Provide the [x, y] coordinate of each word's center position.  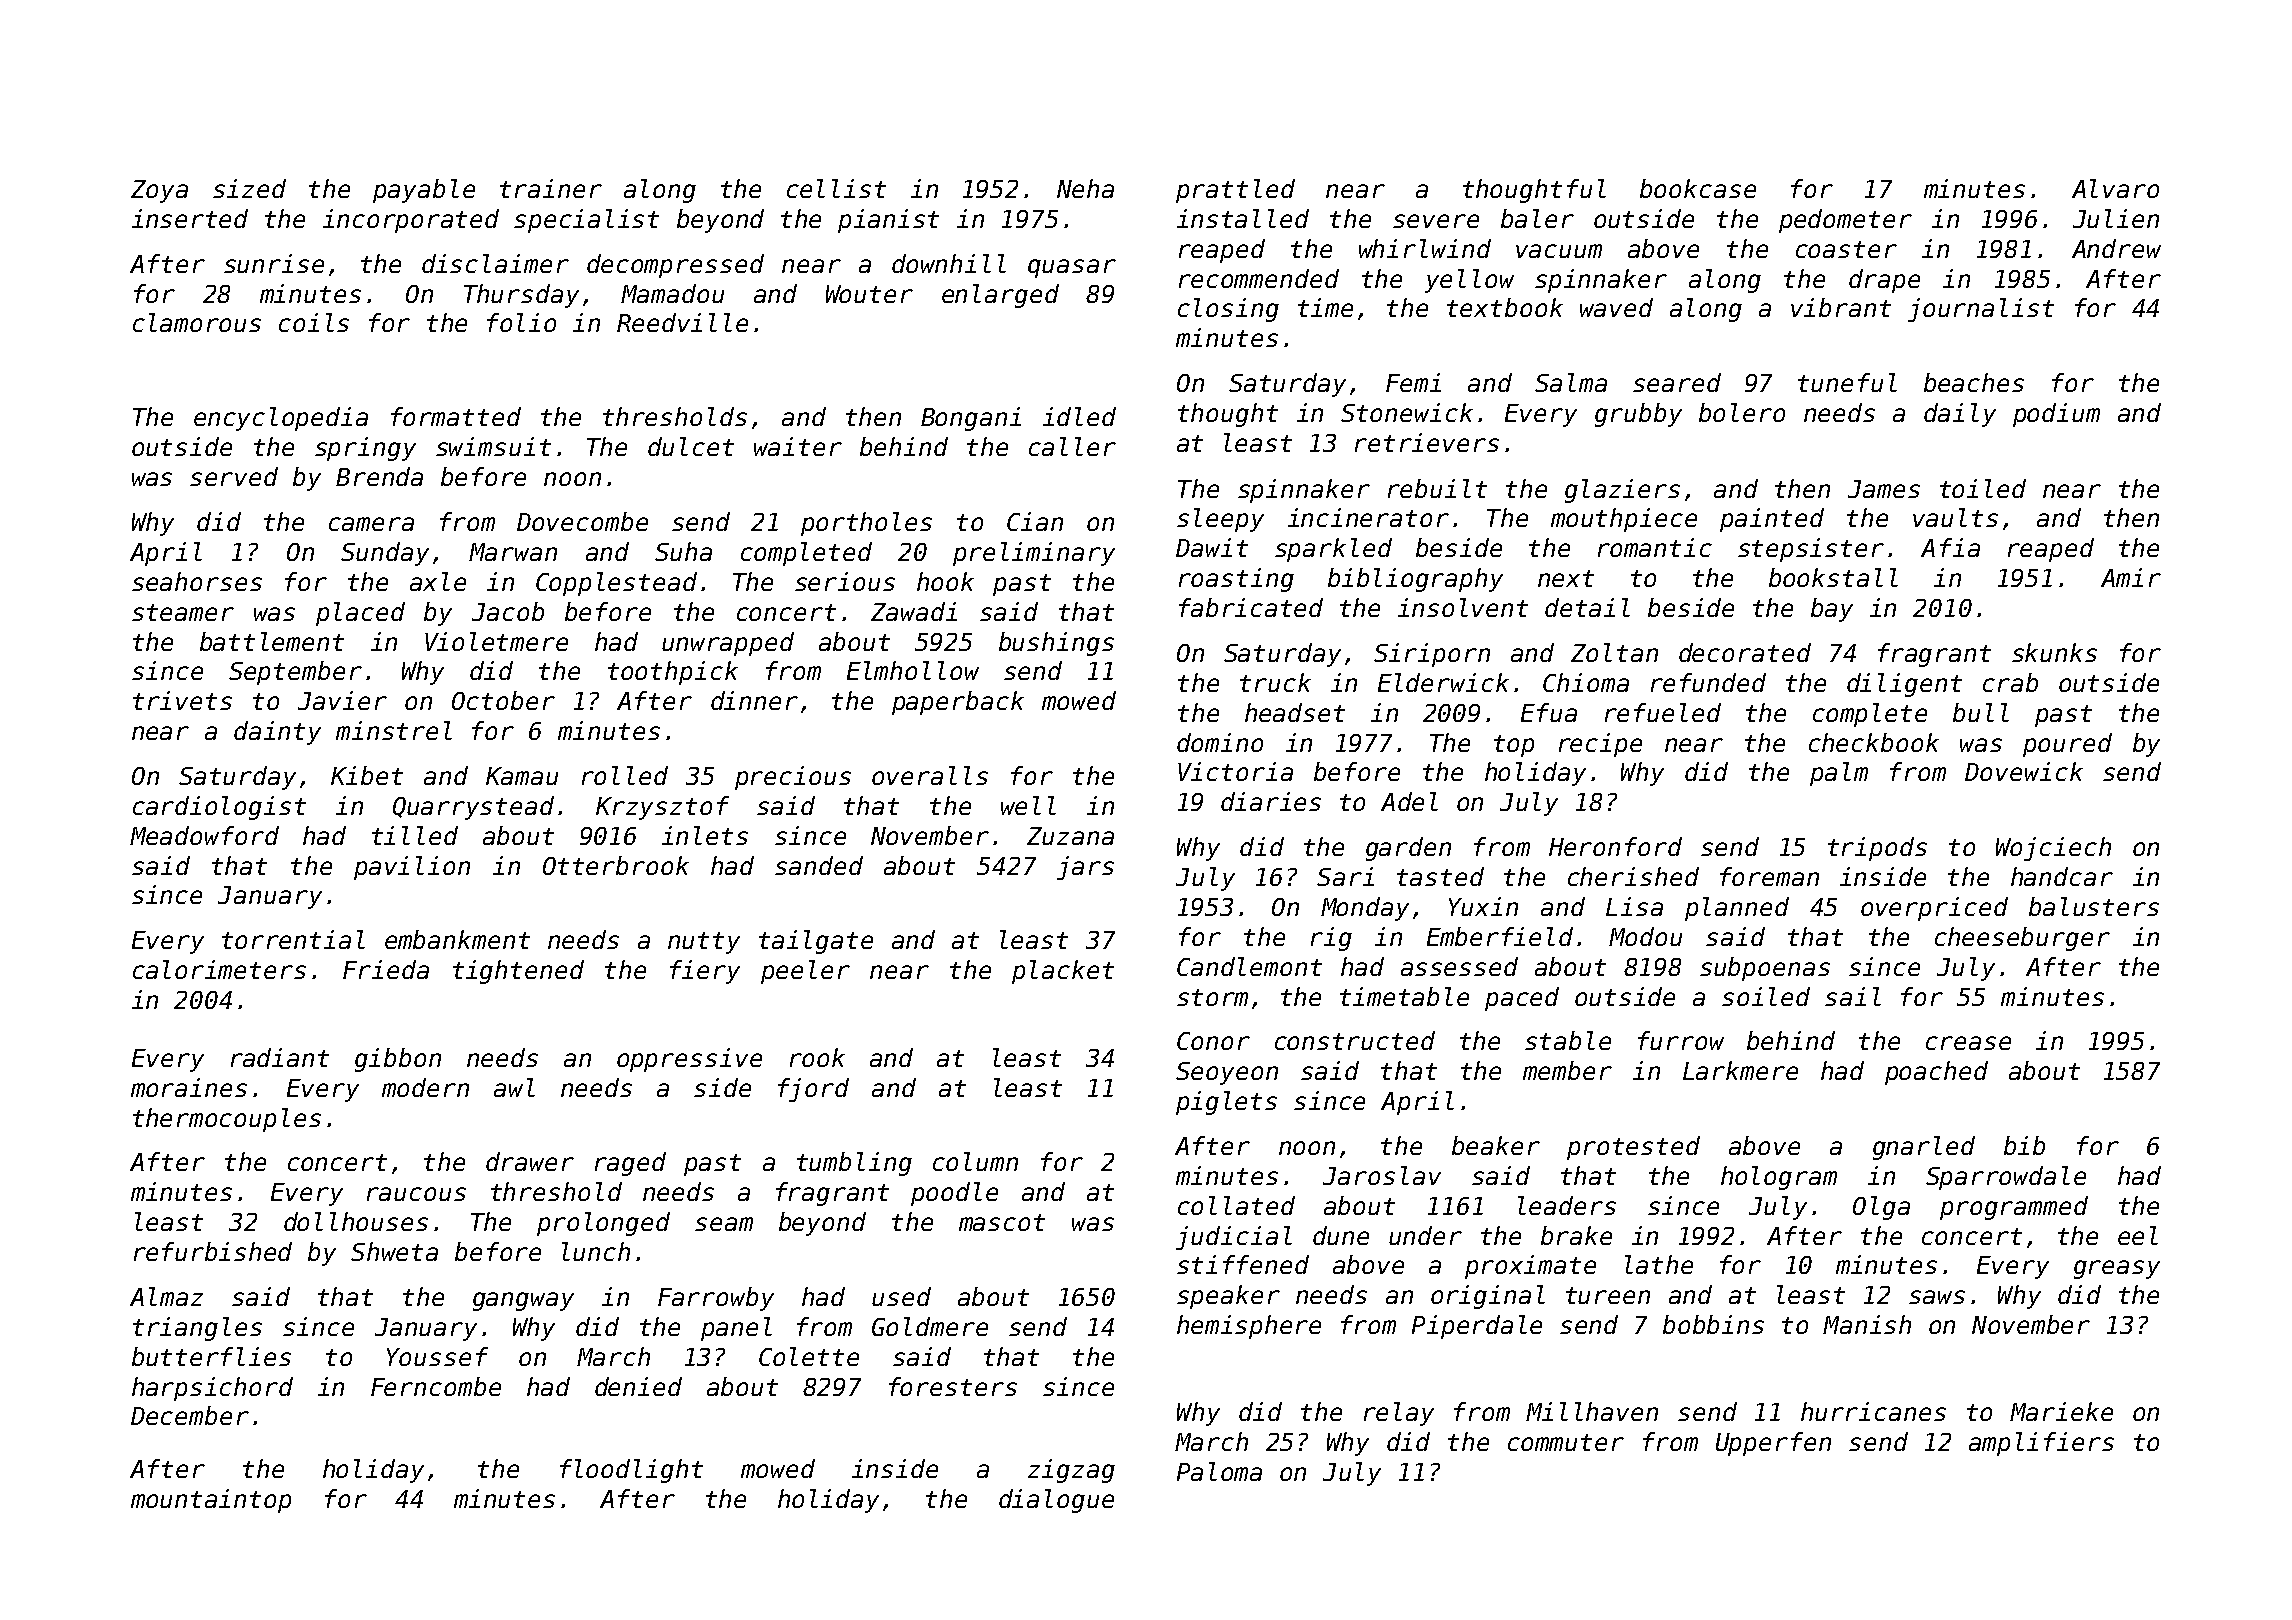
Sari [1345, 876]
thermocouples [227, 1120]
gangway [523, 1301]
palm [1839, 774]
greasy [2117, 1269]
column [975, 1161]
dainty [277, 733]
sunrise [274, 263]
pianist [888, 221]
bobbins [1713, 1324]
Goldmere [930, 1326]
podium [2056, 415]
